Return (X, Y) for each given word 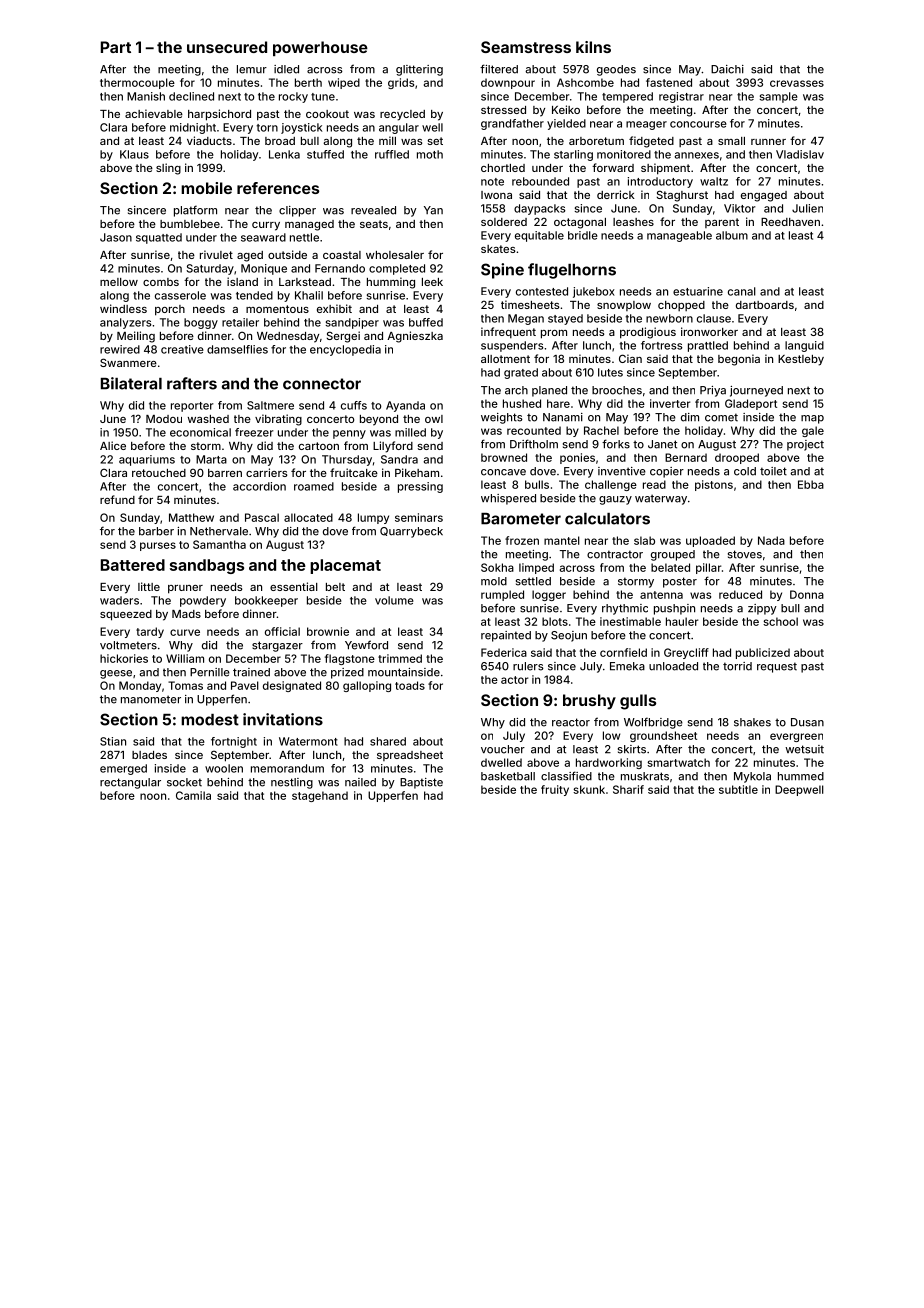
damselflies (237, 349)
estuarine (698, 291)
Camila (193, 795)
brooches (617, 390)
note (492, 182)
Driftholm (534, 444)
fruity (555, 790)
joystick (301, 128)
